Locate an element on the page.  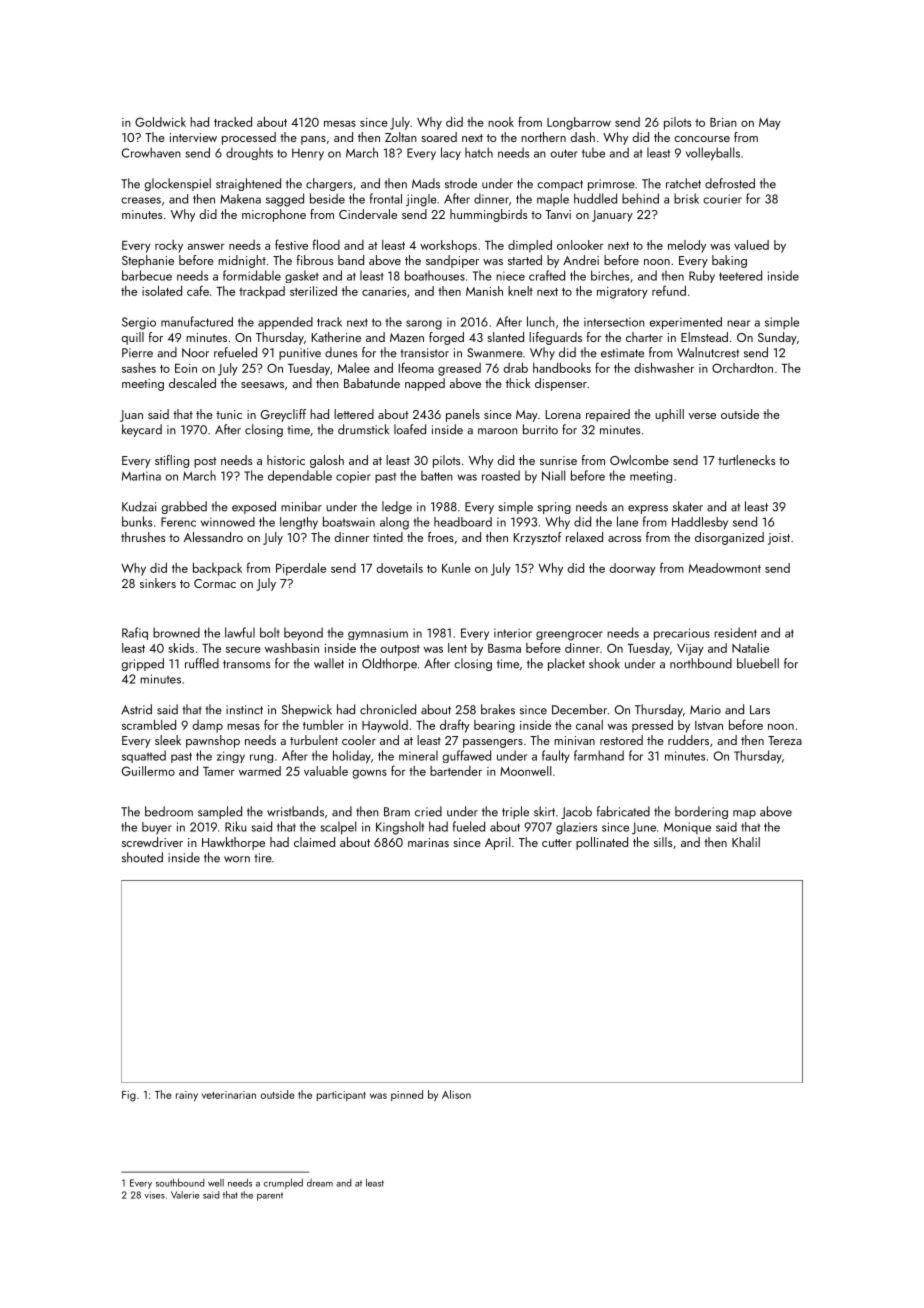
southbound is located at coordinates (180, 1183).
